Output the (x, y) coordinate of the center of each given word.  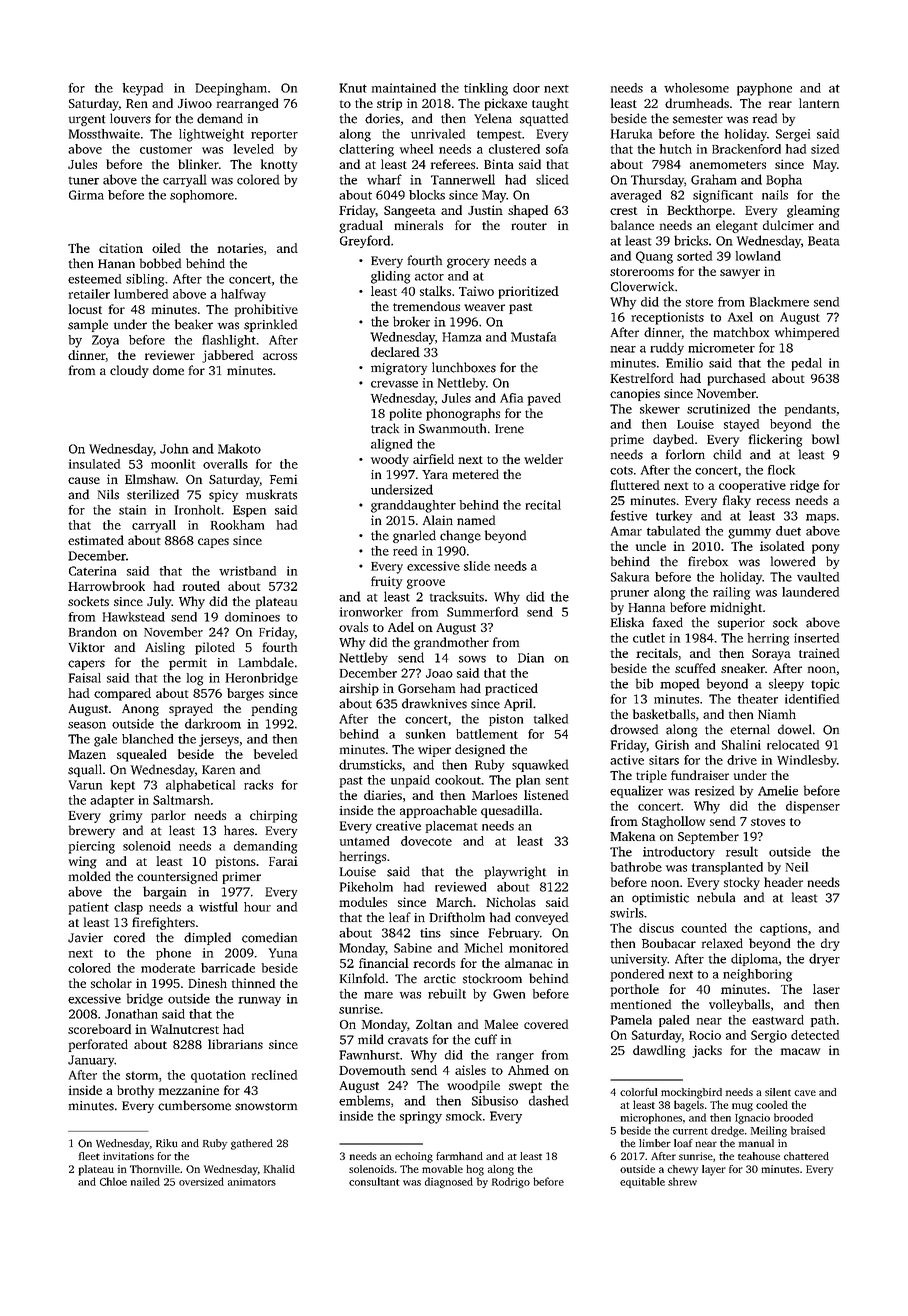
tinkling (486, 89)
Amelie (778, 790)
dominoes (252, 617)
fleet (89, 1156)
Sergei (793, 135)
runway (259, 1001)
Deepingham (231, 89)
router (529, 226)
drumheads (697, 103)
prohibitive (266, 310)
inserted (816, 638)
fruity (386, 582)
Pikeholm (366, 887)
